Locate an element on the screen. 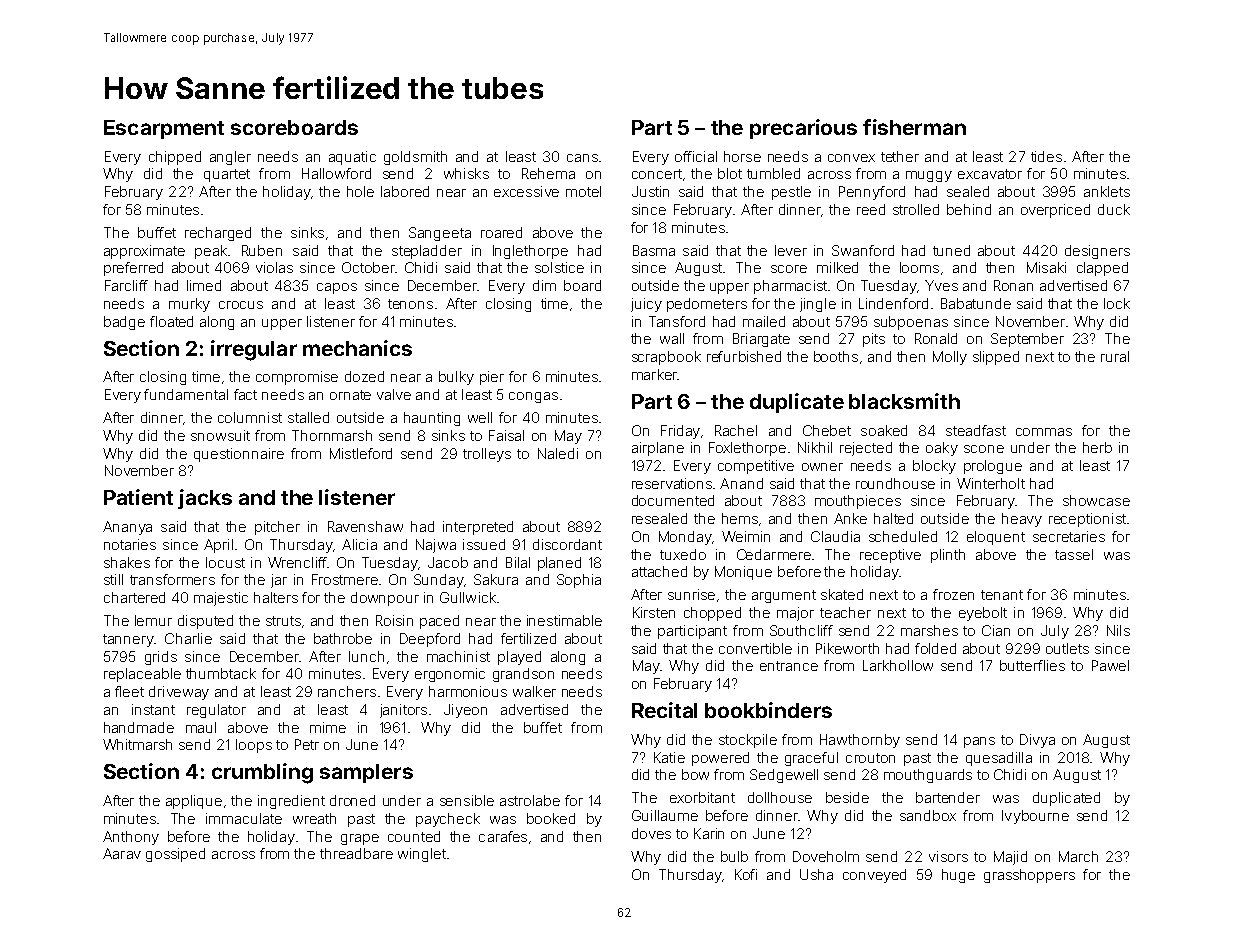 The image size is (1233, 952). paced is located at coordinates (439, 622).
